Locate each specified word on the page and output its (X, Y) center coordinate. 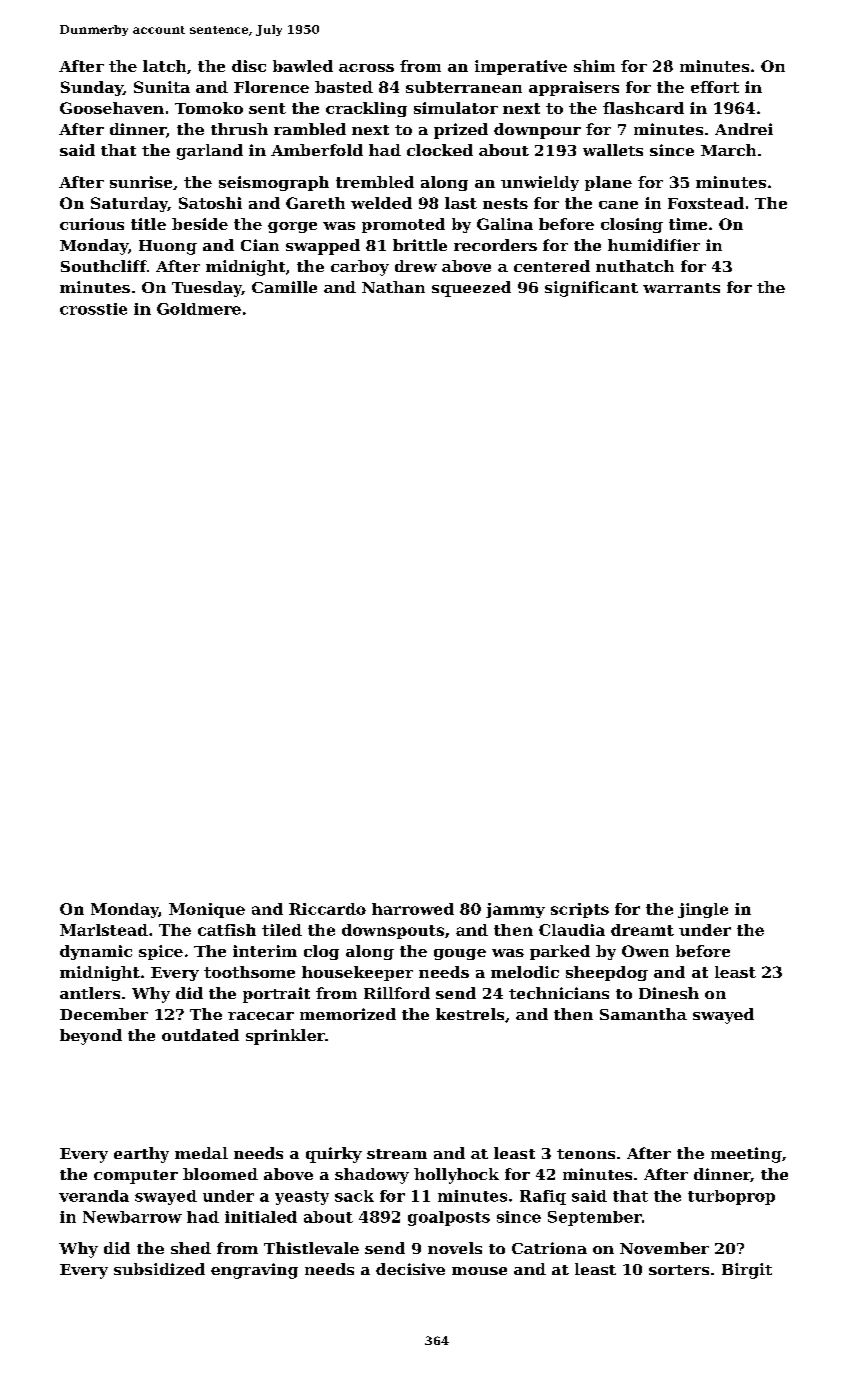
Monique (207, 910)
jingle (703, 910)
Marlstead (104, 930)
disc (249, 66)
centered (552, 266)
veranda (94, 1196)
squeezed (471, 289)
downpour (537, 131)
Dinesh (669, 993)
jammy (515, 910)
